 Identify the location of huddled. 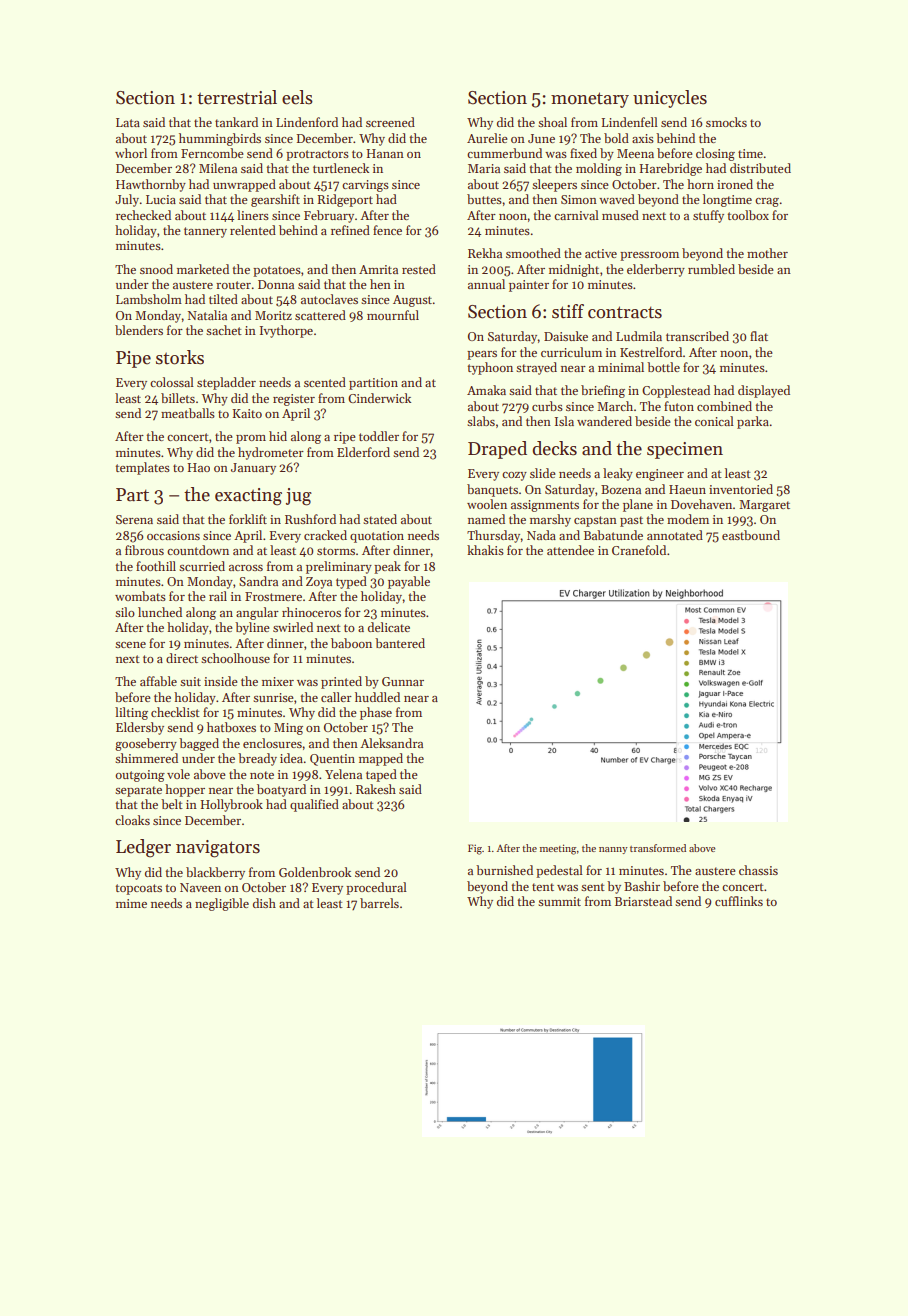
(377, 697).
